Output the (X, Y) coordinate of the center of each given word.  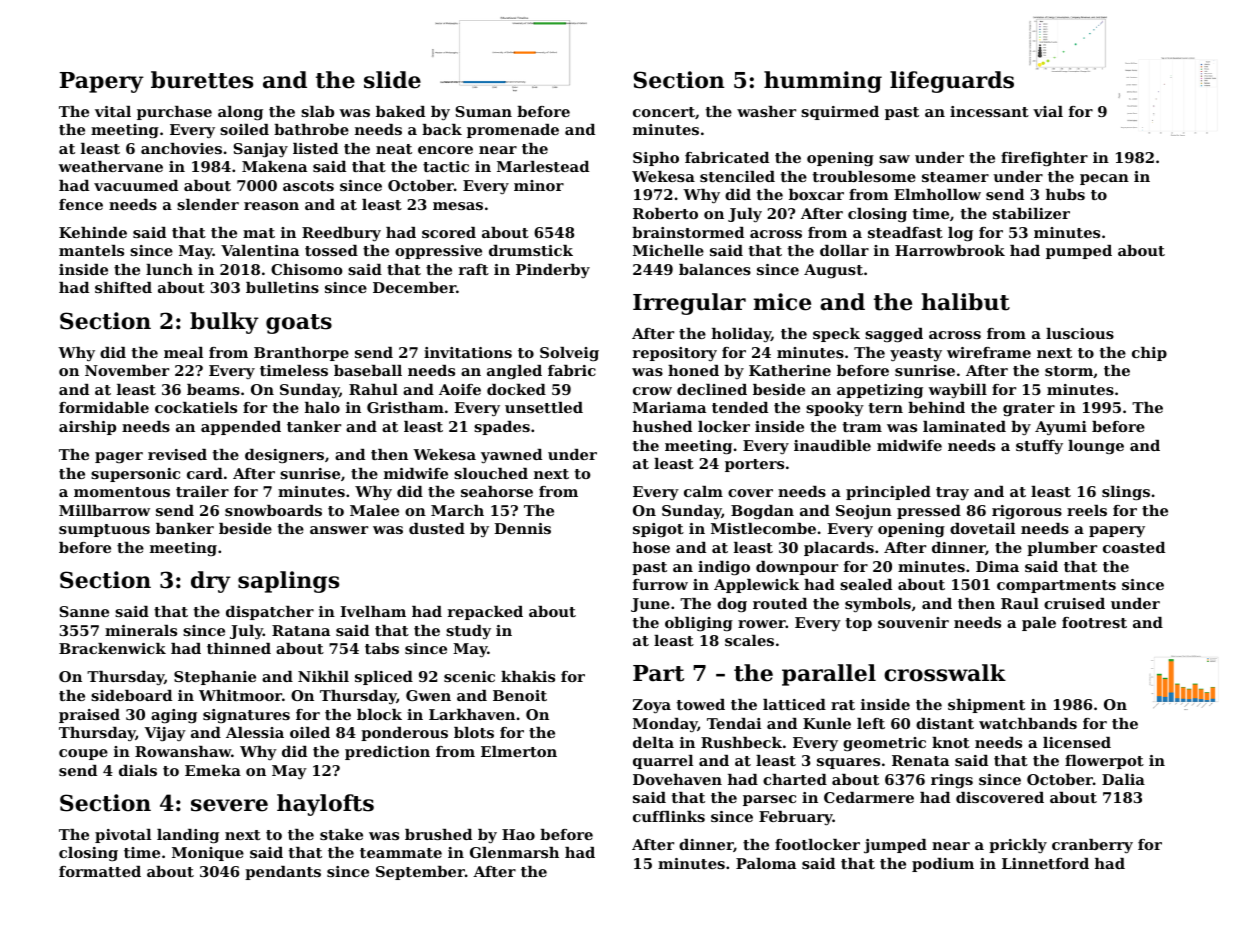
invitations (468, 352)
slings (1126, 493)
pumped (1079, 252)
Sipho (656, 159)
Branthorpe (301, 354)
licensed (1077, 742)
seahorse (497, 491)
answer (339, 530)
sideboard (131, 695)
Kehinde (93, 232)
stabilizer (1031, 213)
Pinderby (553, 271)
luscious (1080, 333)
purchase (174, 113)
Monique (208, 854)
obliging (699, 624)
